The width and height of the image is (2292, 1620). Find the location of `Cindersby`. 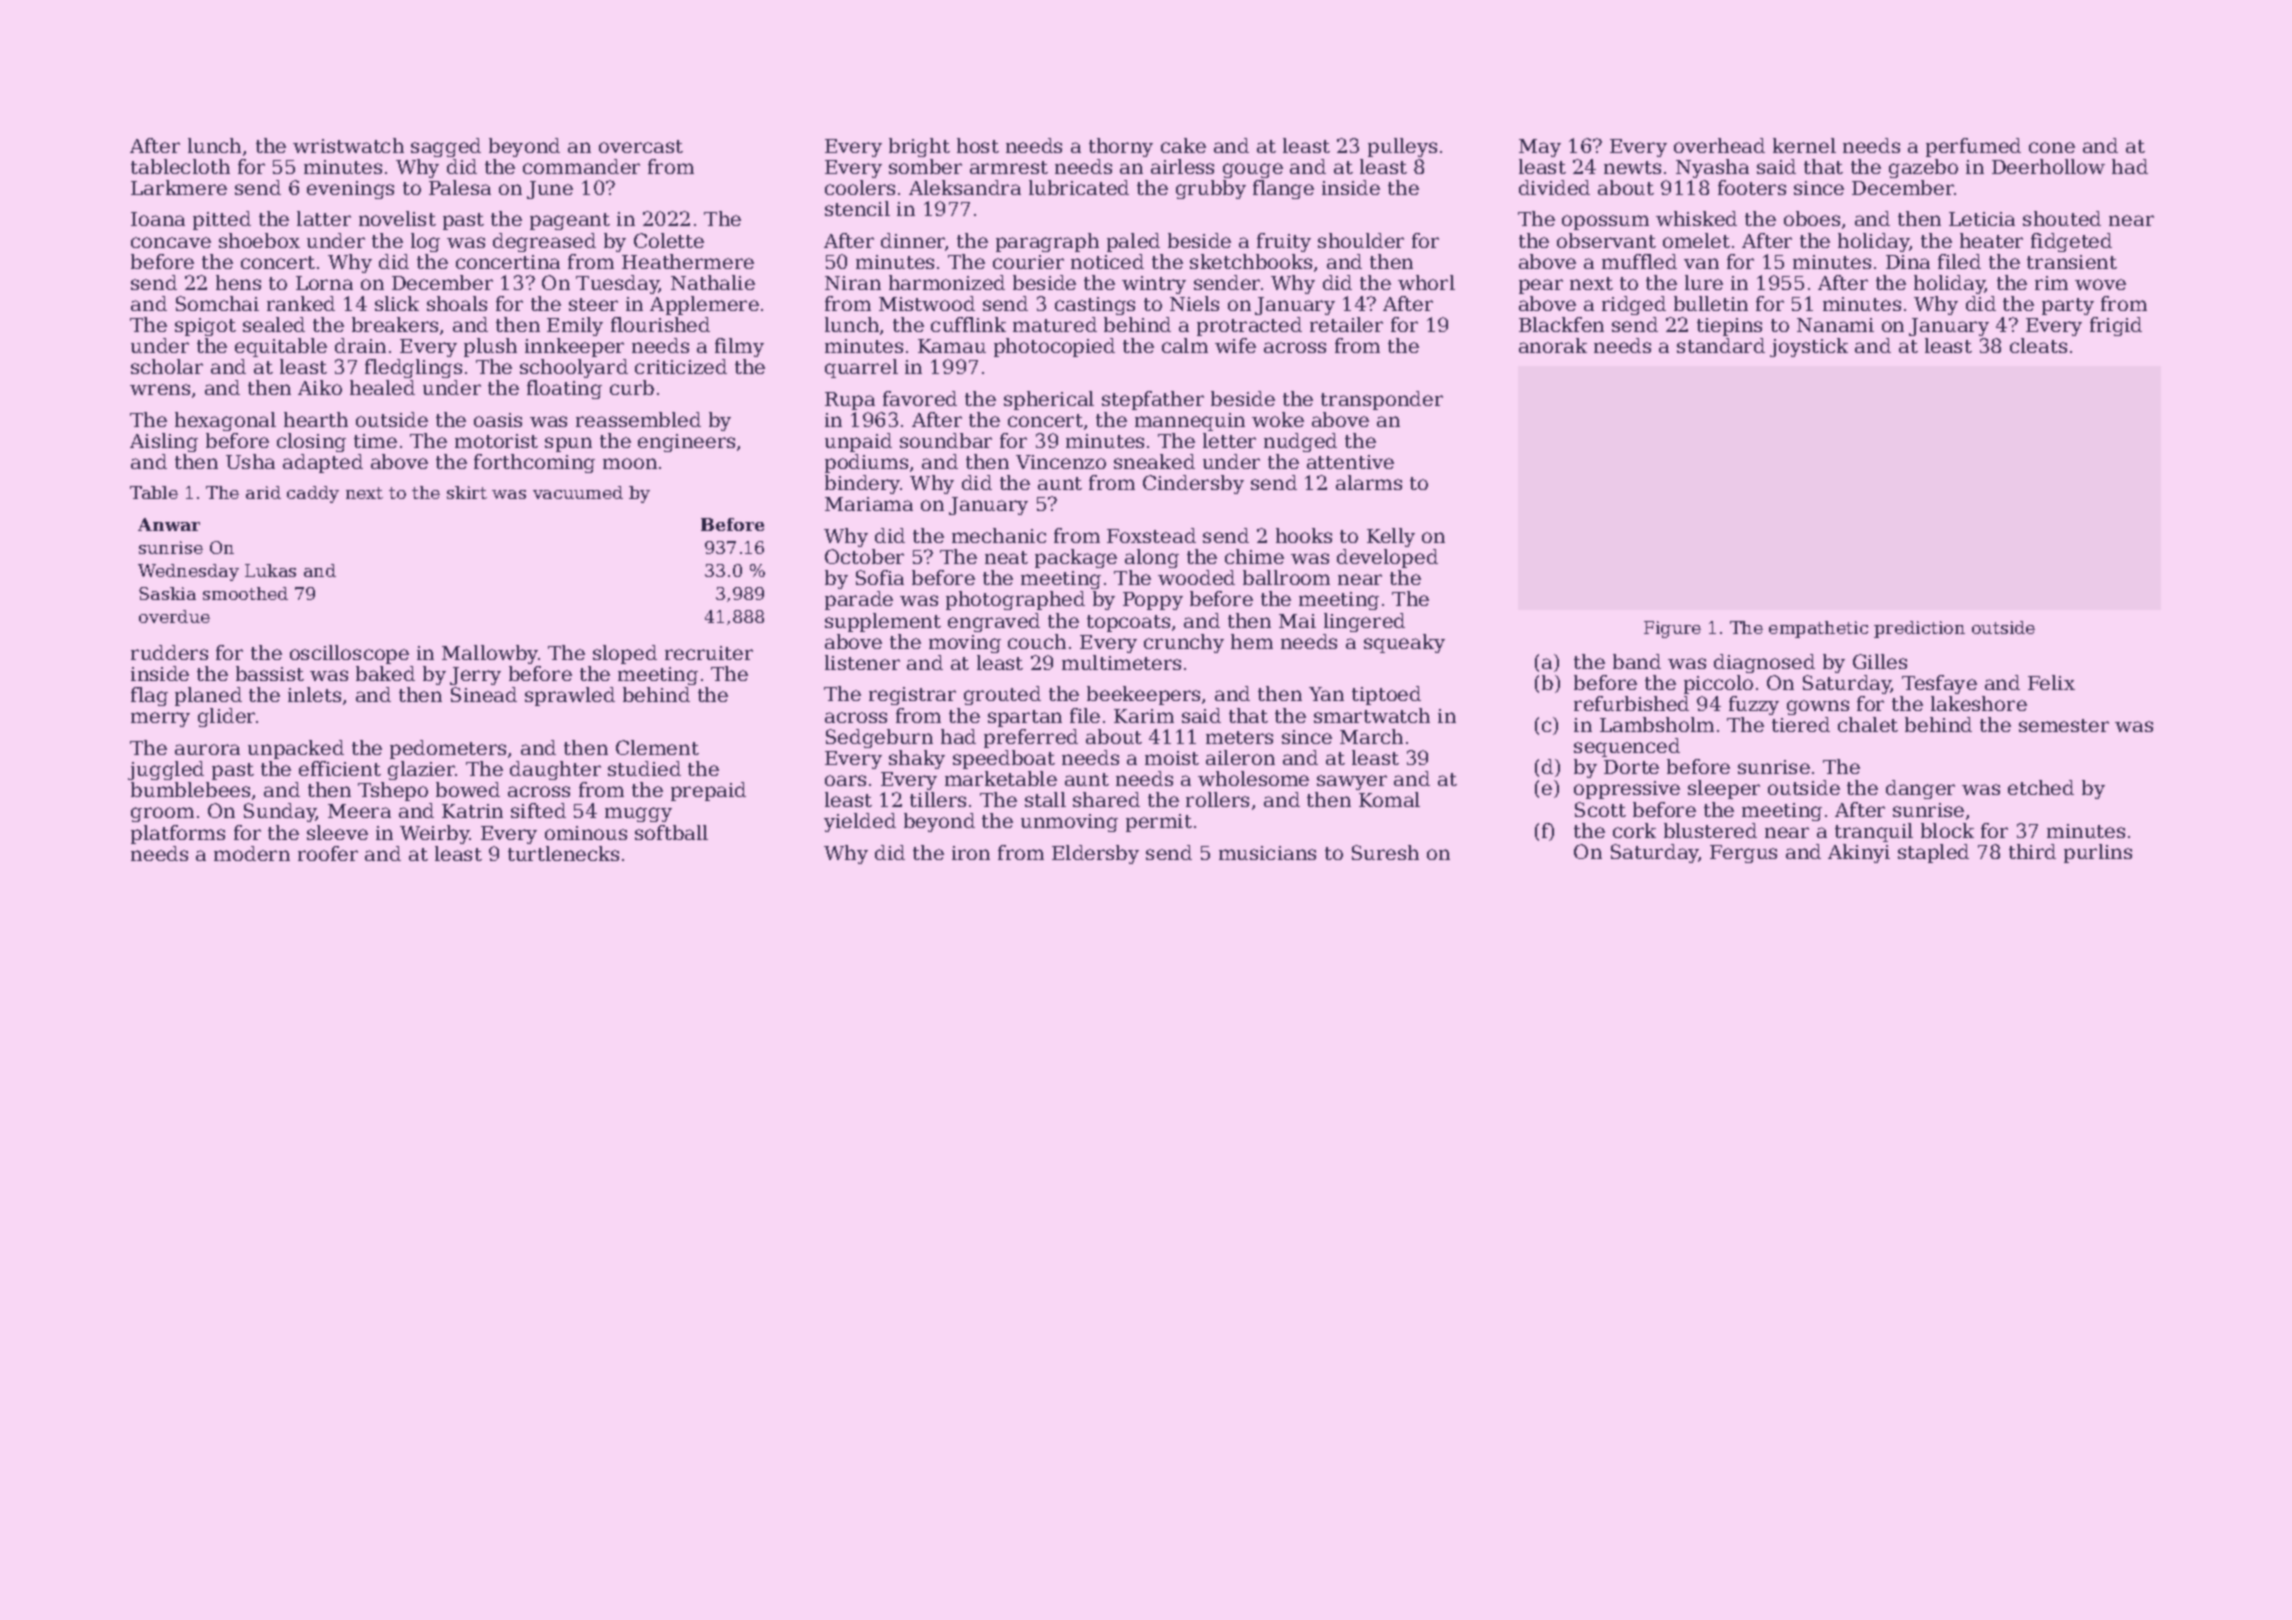

Cindersby is located at coordinates (1193, 484).
